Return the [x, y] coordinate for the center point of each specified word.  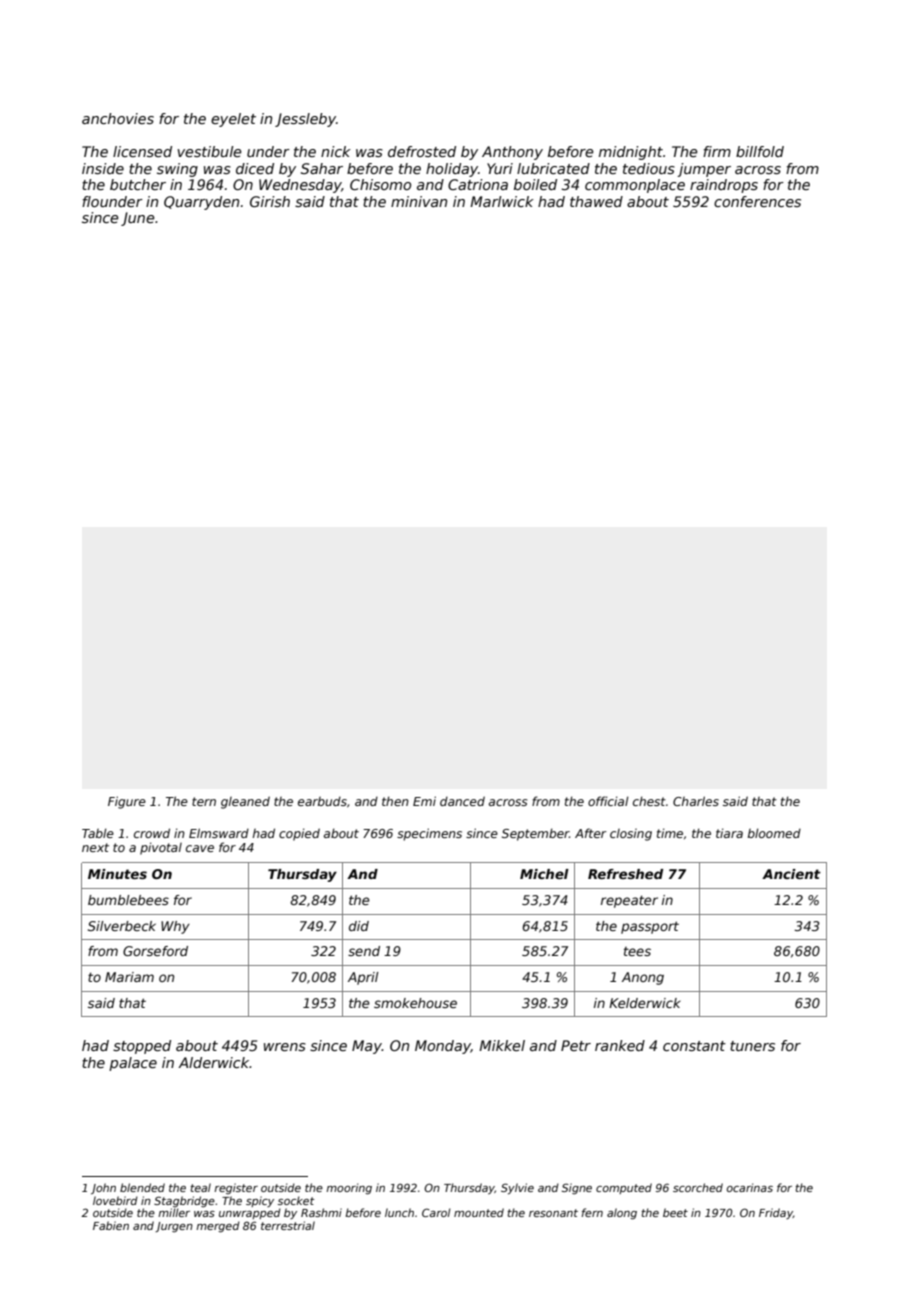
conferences [757, 201]
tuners [752, 1046]
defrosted [422, 151]
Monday [443, 1047]
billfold [760, 151]
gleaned [245, 802]
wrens [285, 1047]
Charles [696, 801]
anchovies [118, 118]
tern [204, 801]
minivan [419, 201]
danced [462, 801]
